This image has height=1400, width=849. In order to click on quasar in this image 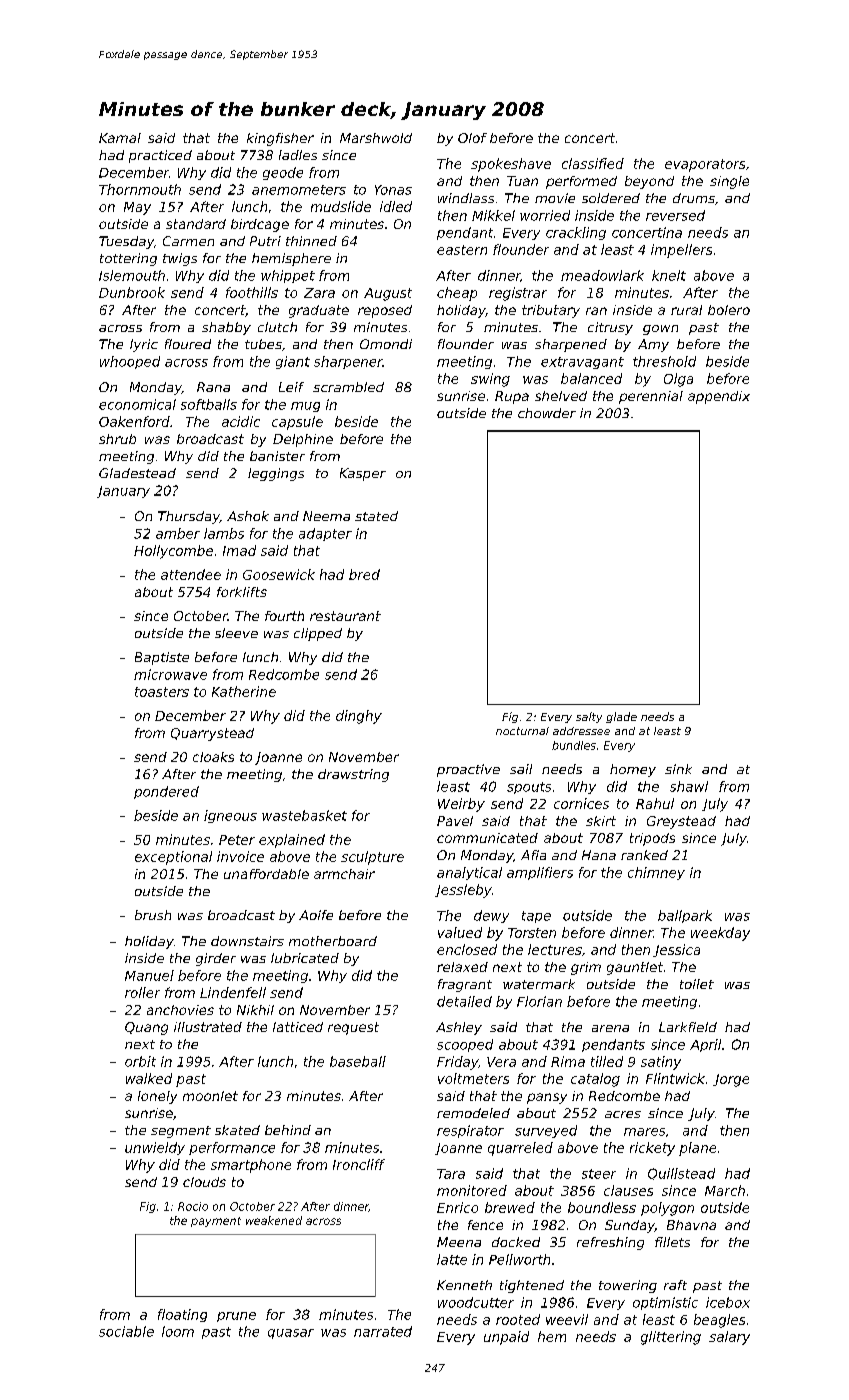, I will do `click(291, 1334)`.
